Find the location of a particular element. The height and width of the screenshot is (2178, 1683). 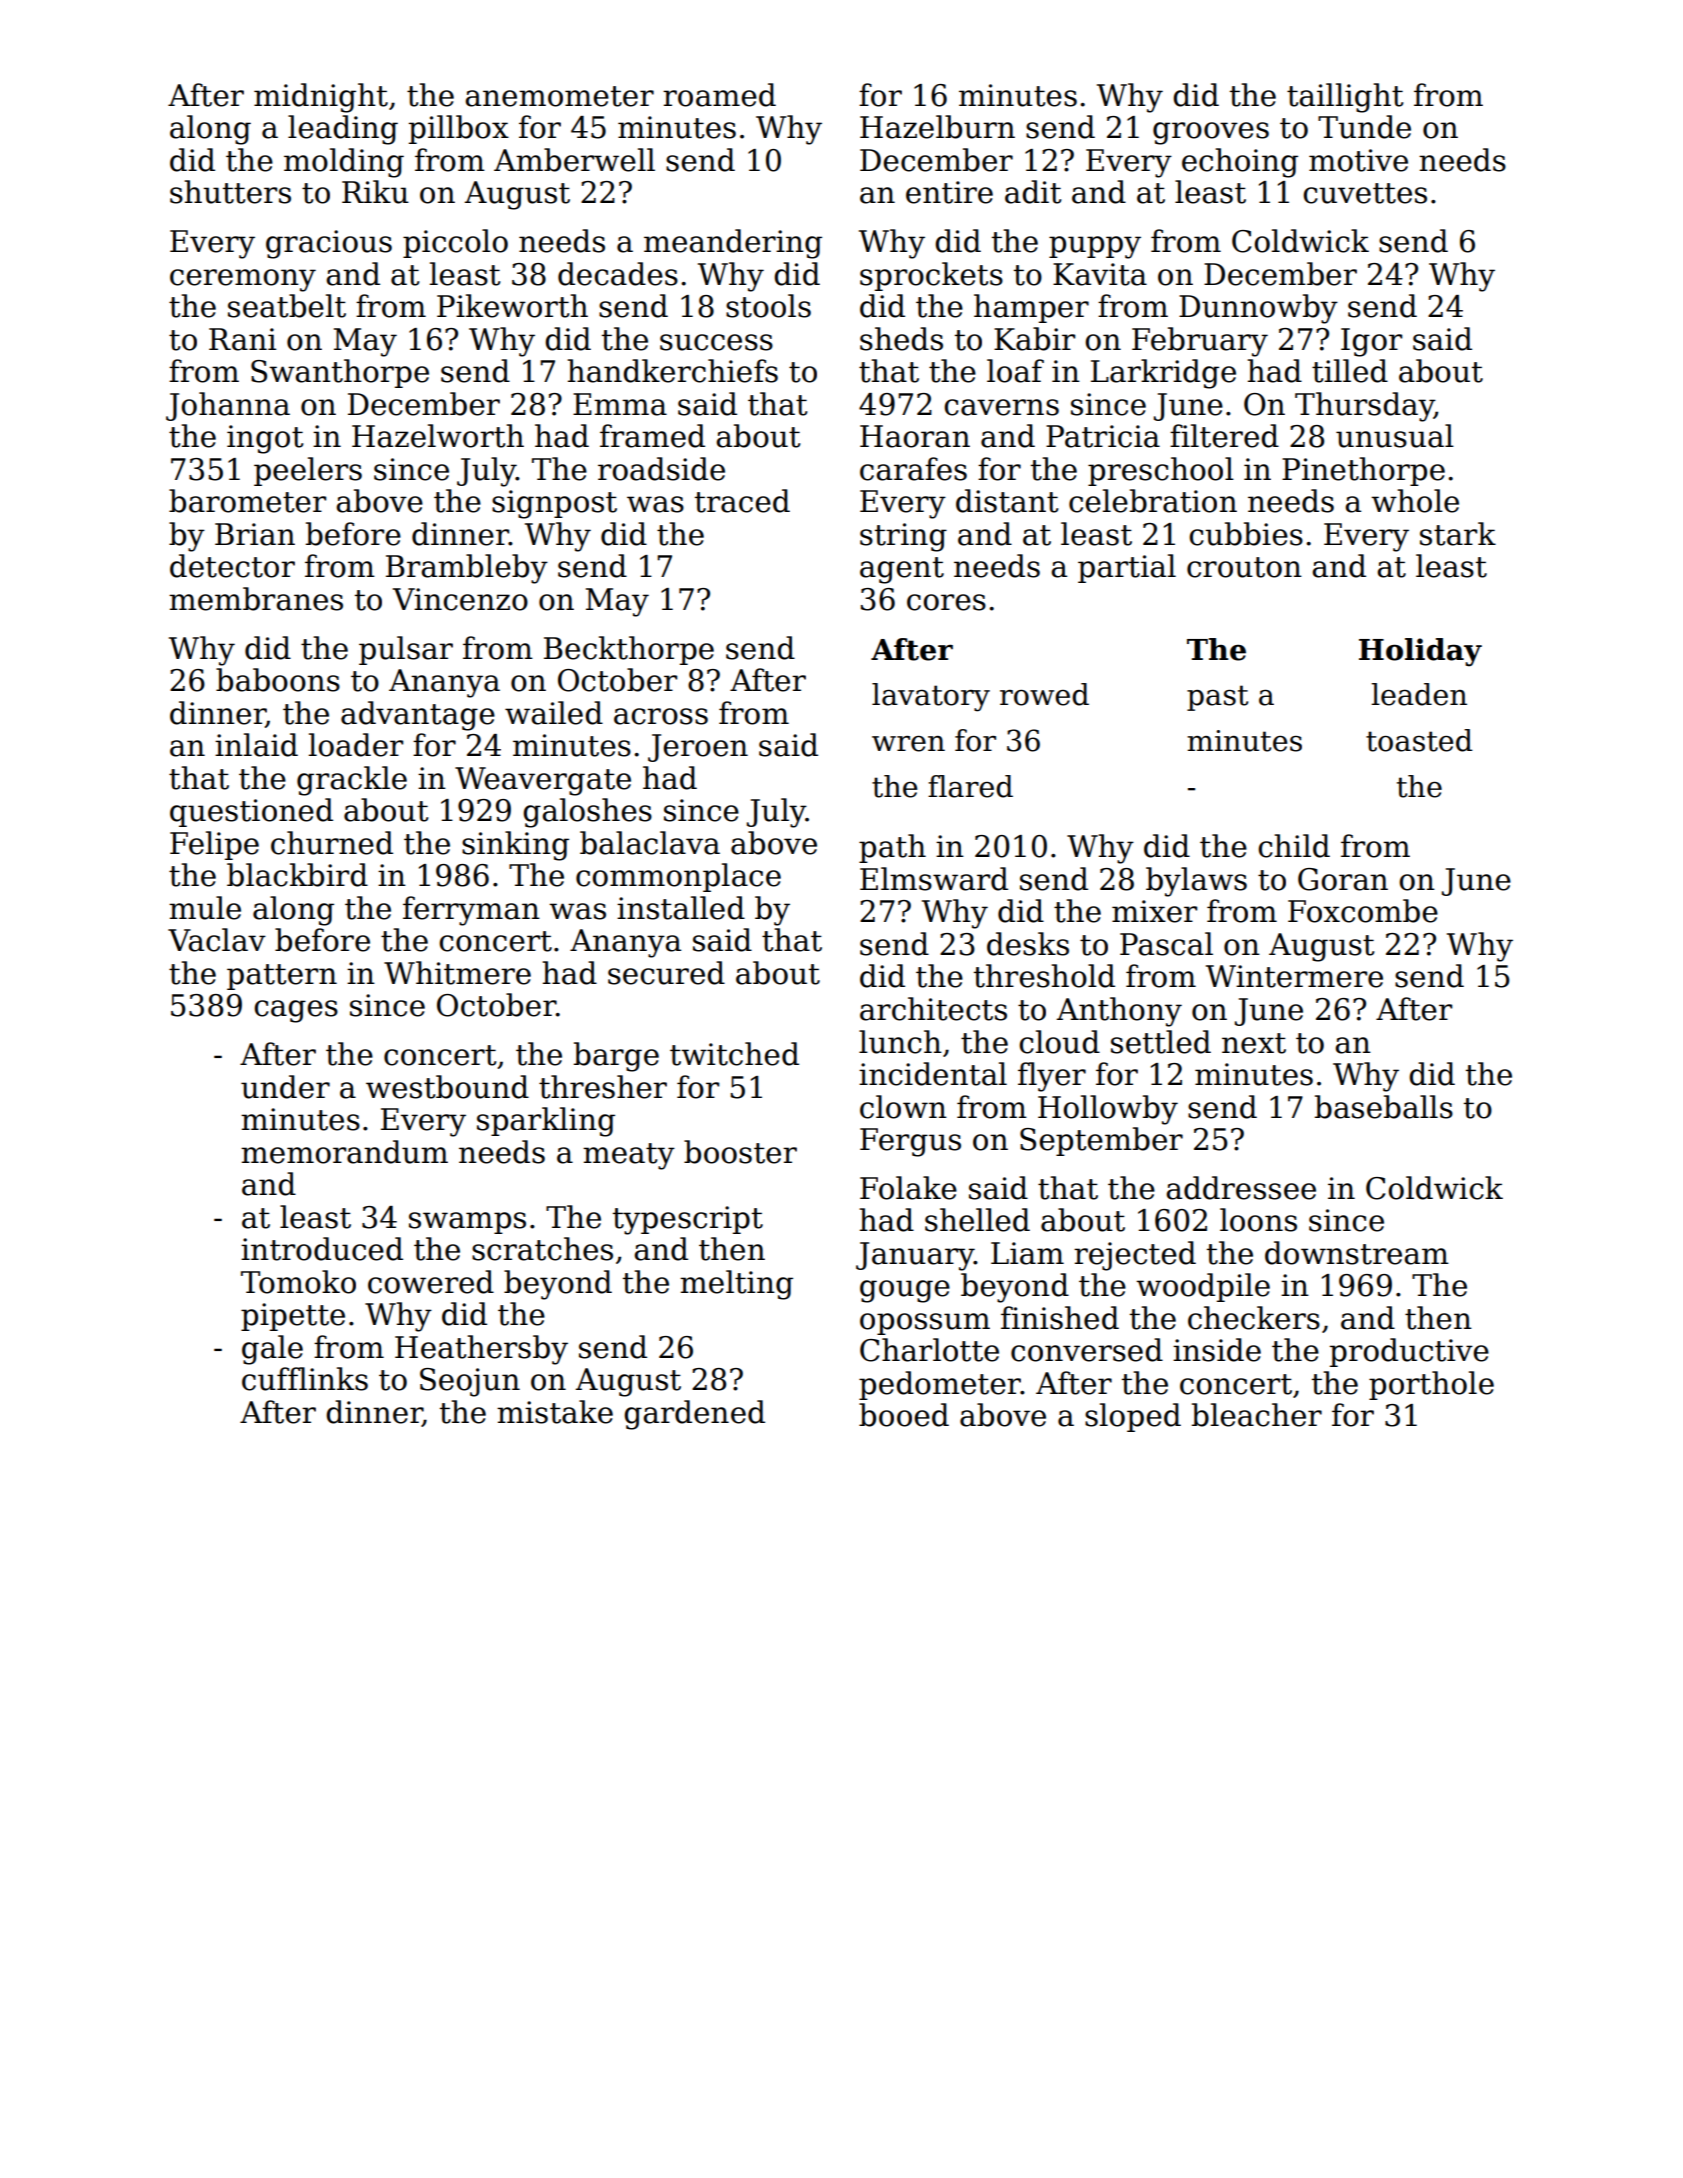

taillight is located at coordinates (1345, 98).
